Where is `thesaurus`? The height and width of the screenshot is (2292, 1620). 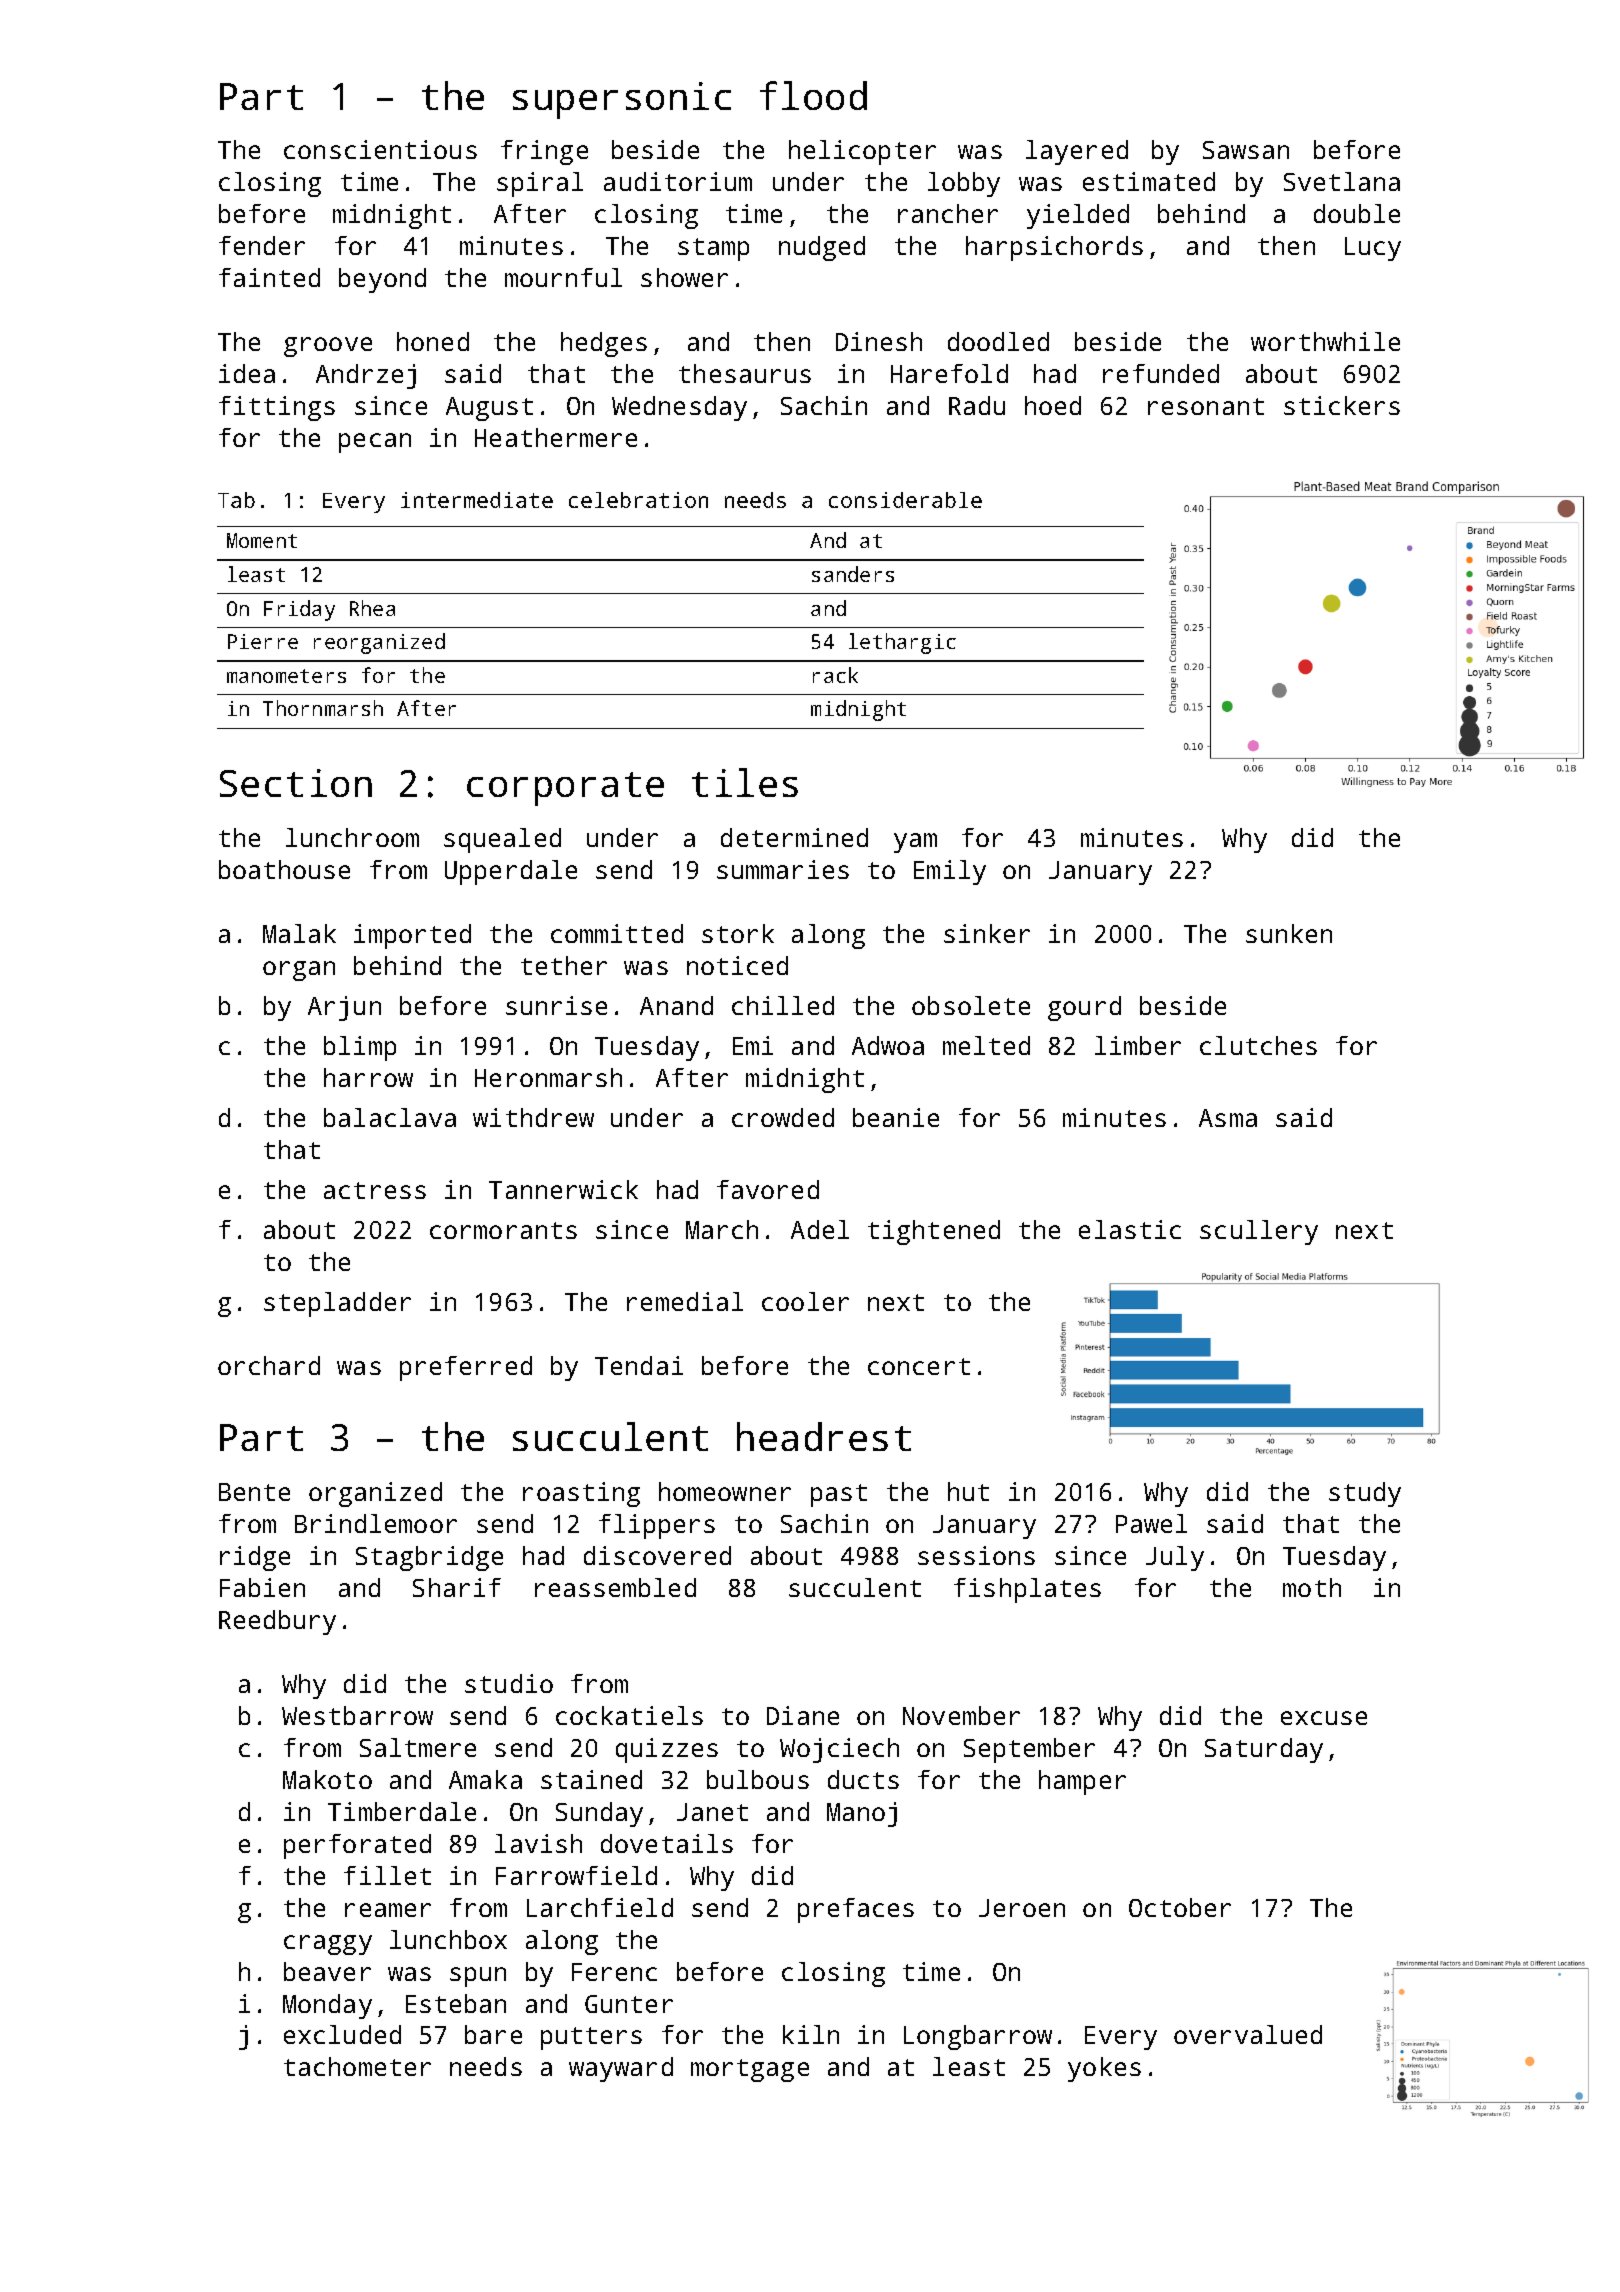 thesaurus is located at coordinates (745, 373).
